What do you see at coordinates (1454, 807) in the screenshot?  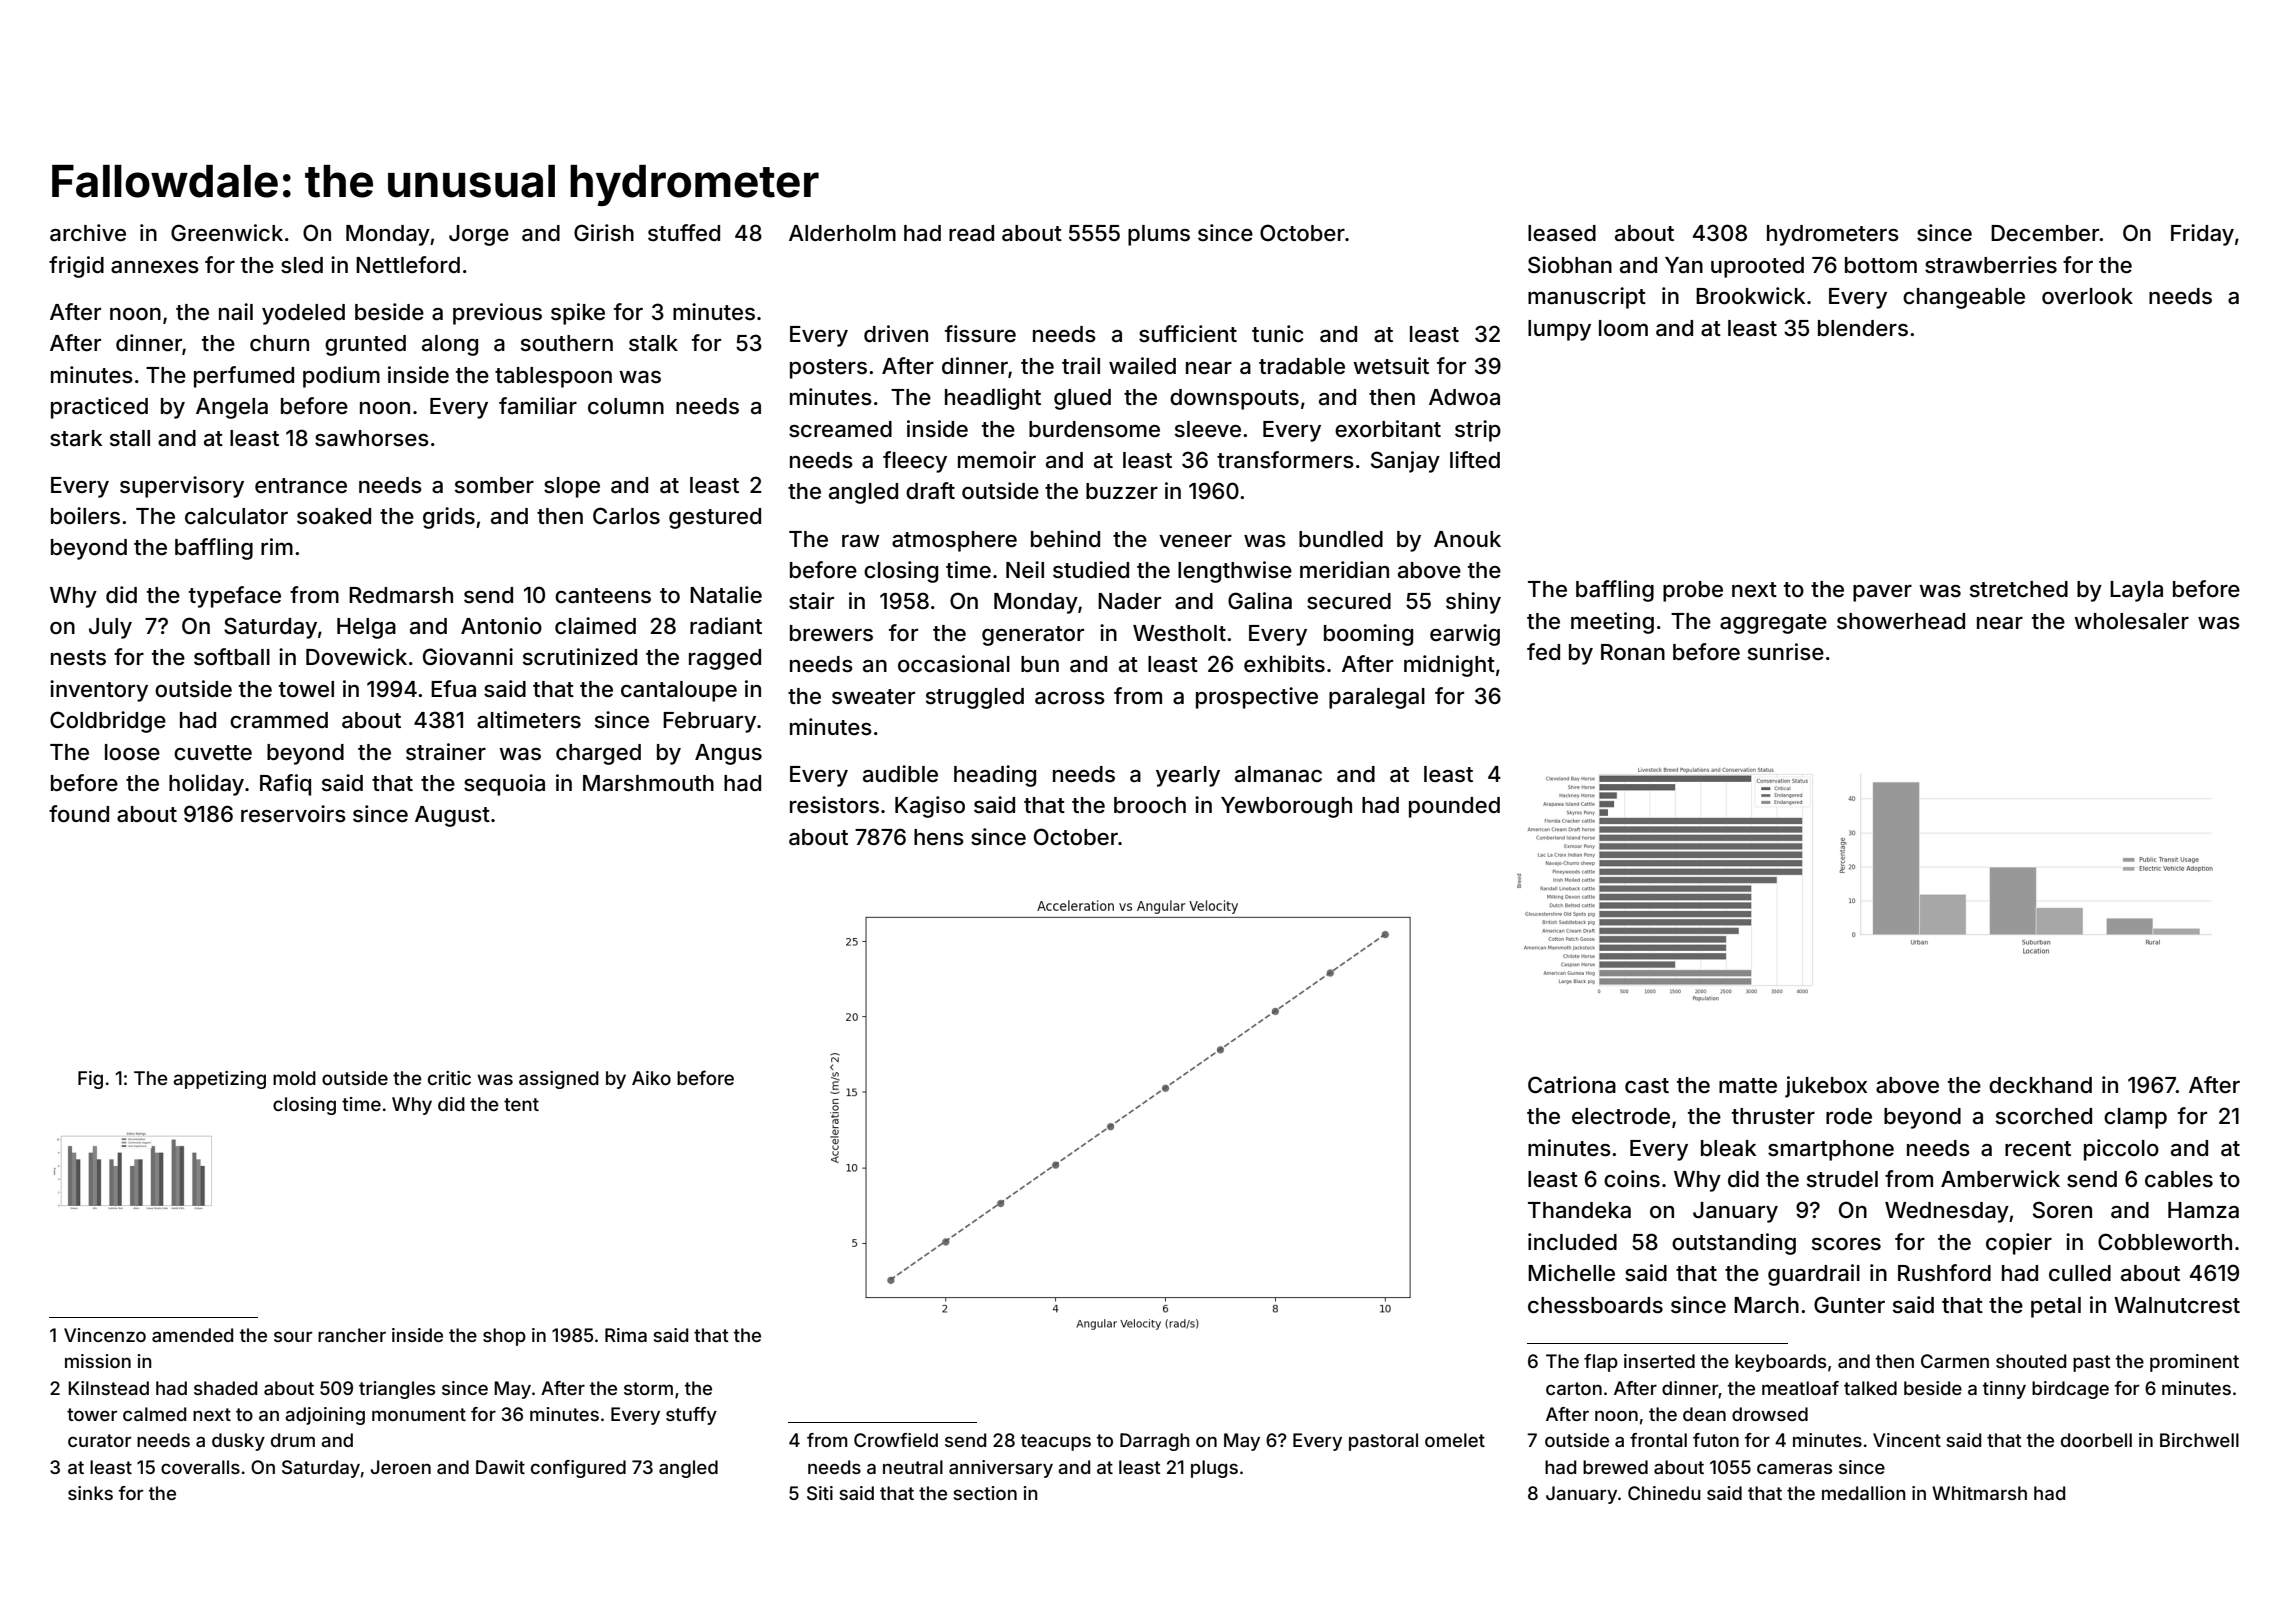 I see `pounded` at bounding box center [1454, 807].
